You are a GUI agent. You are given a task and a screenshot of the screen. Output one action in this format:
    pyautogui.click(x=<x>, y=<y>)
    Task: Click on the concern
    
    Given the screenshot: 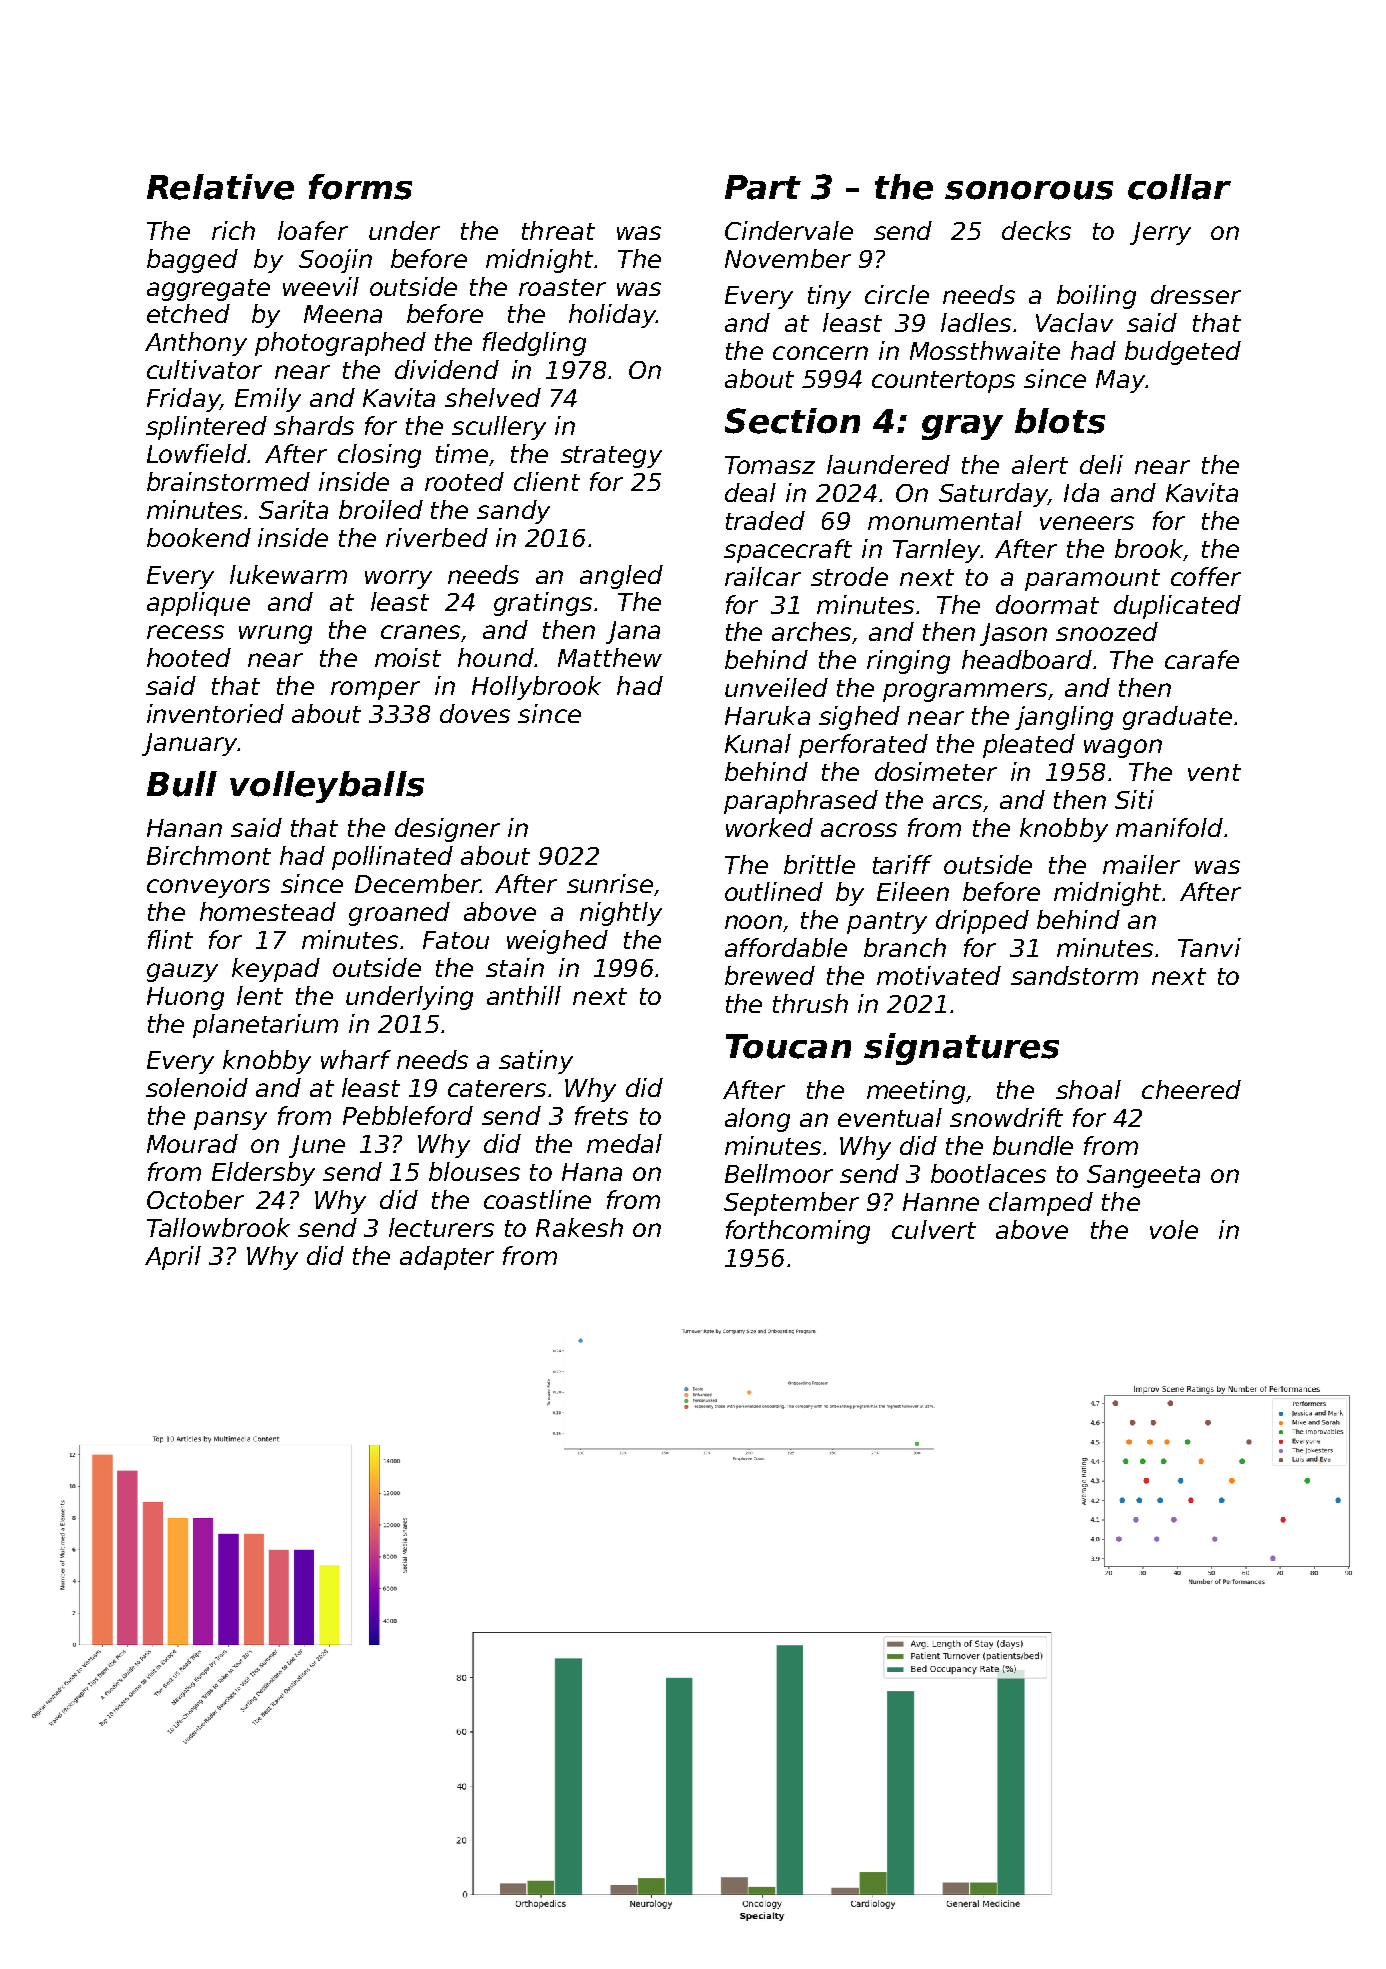 What is the action you would take?
    pyautogui.click(x=820, y=353)
